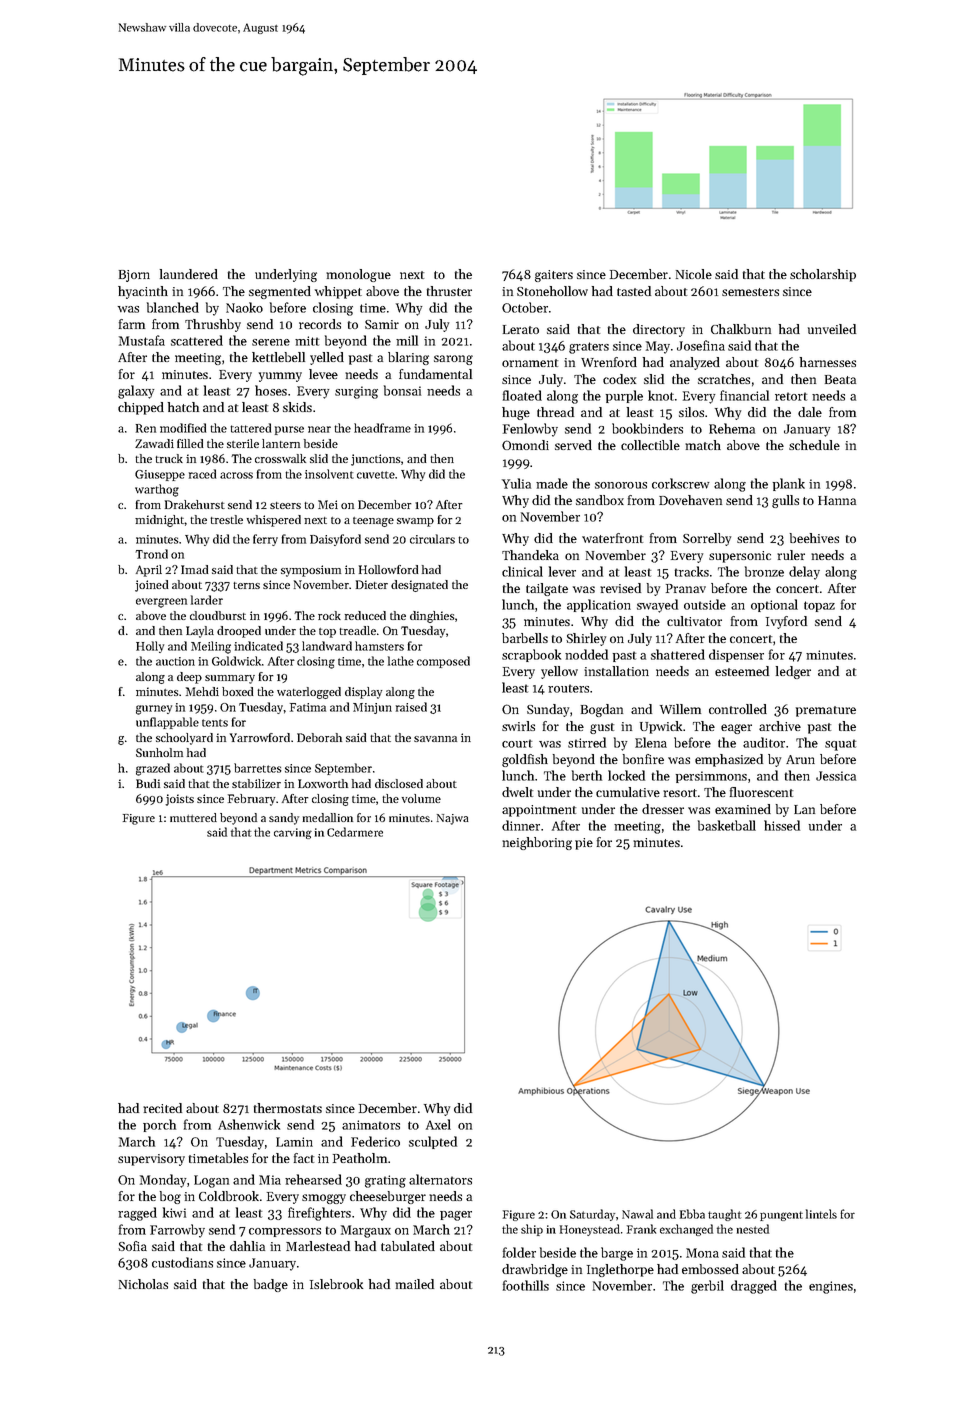 This screenshot has width=975, height=1412. What do you see at coordinates (727, 825) in the screenshot?
I see `basketball` at bounding box center [727, 825].
